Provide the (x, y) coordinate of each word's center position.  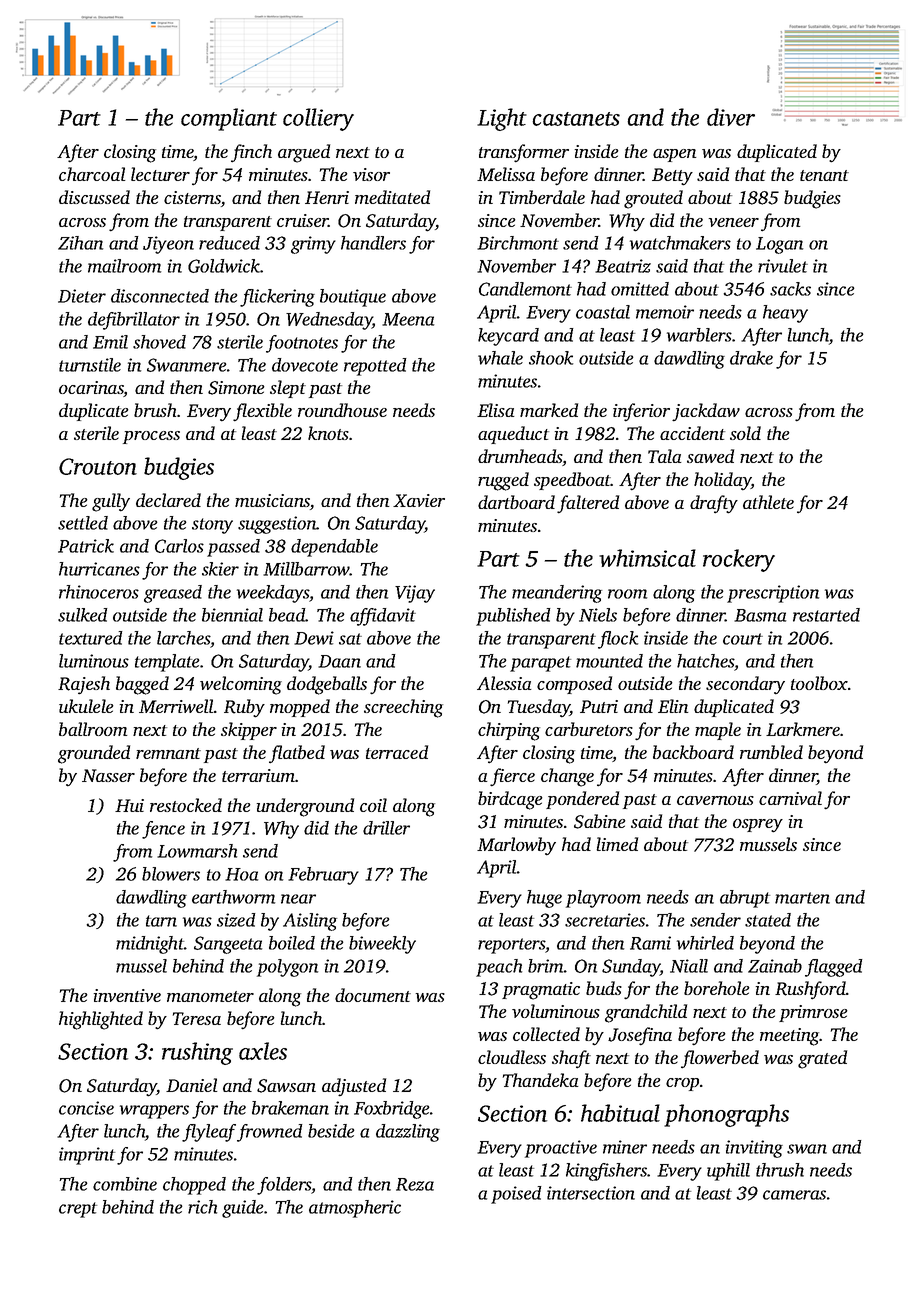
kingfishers (606, 1172)
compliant (229, 119)
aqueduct (513, 435)
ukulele (86, 706)
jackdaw (706, 412)
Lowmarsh (197, 851)
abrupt (745, 899)
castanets (576, 119)
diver (731, 117)
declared (168, 500)
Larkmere (803, 729)
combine (125, 1184)
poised (516, 1195)
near (298, 899)
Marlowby (516, 846)
